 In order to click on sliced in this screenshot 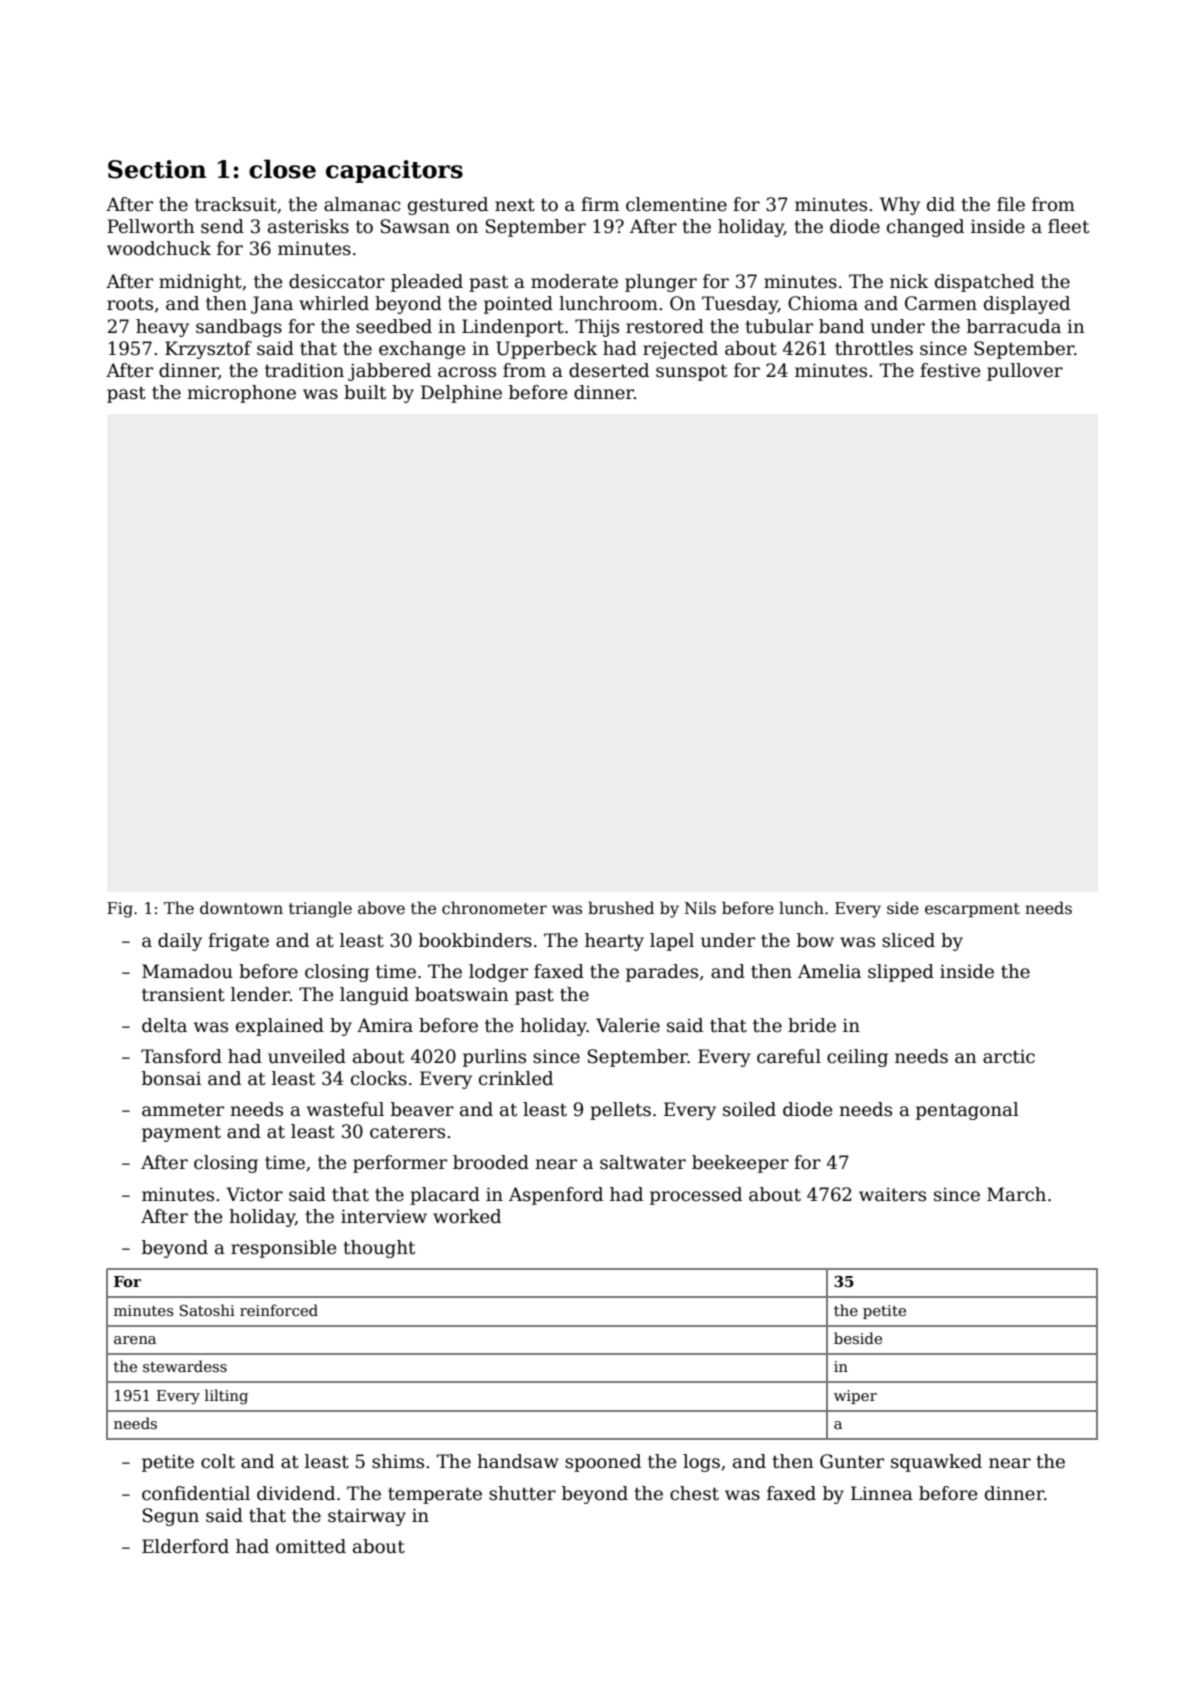, I will do `click(908, 940)`.
